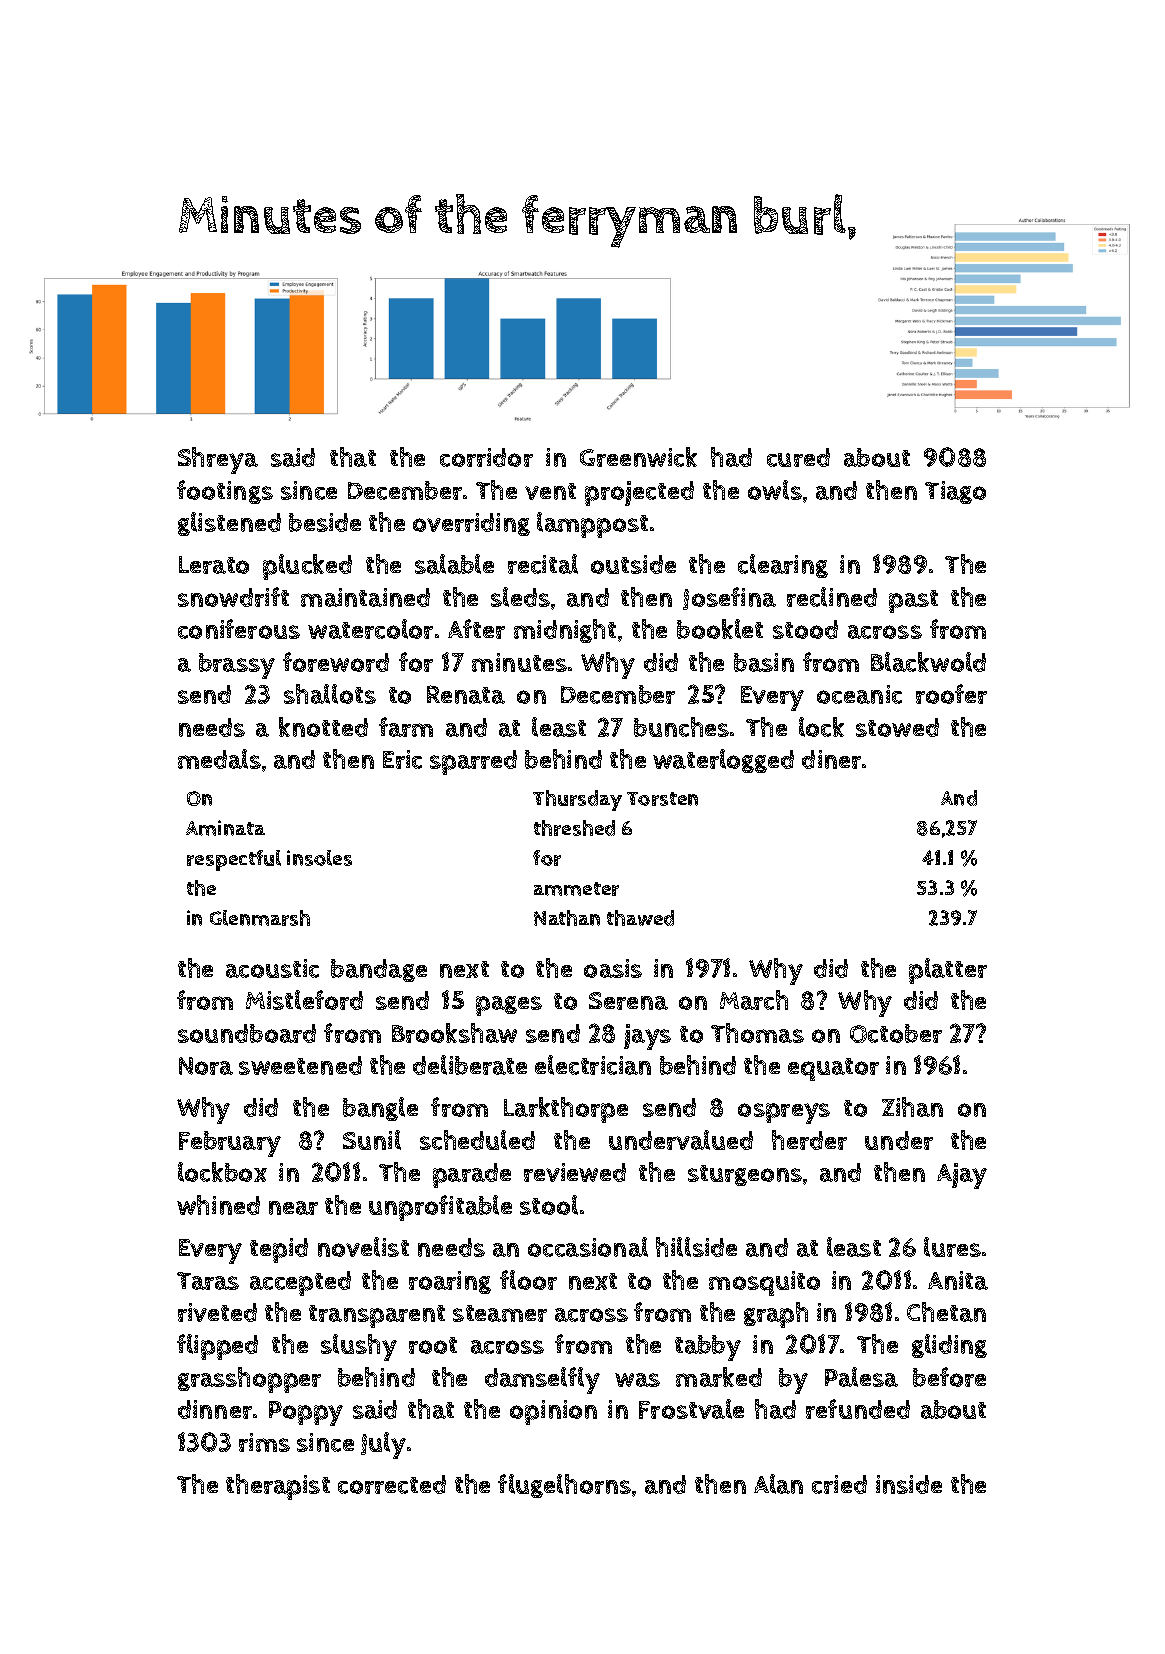  What do you see at coordinates (955, 492) in the screenshot?
I see `Tiago` at bounding box center [955, 492].
